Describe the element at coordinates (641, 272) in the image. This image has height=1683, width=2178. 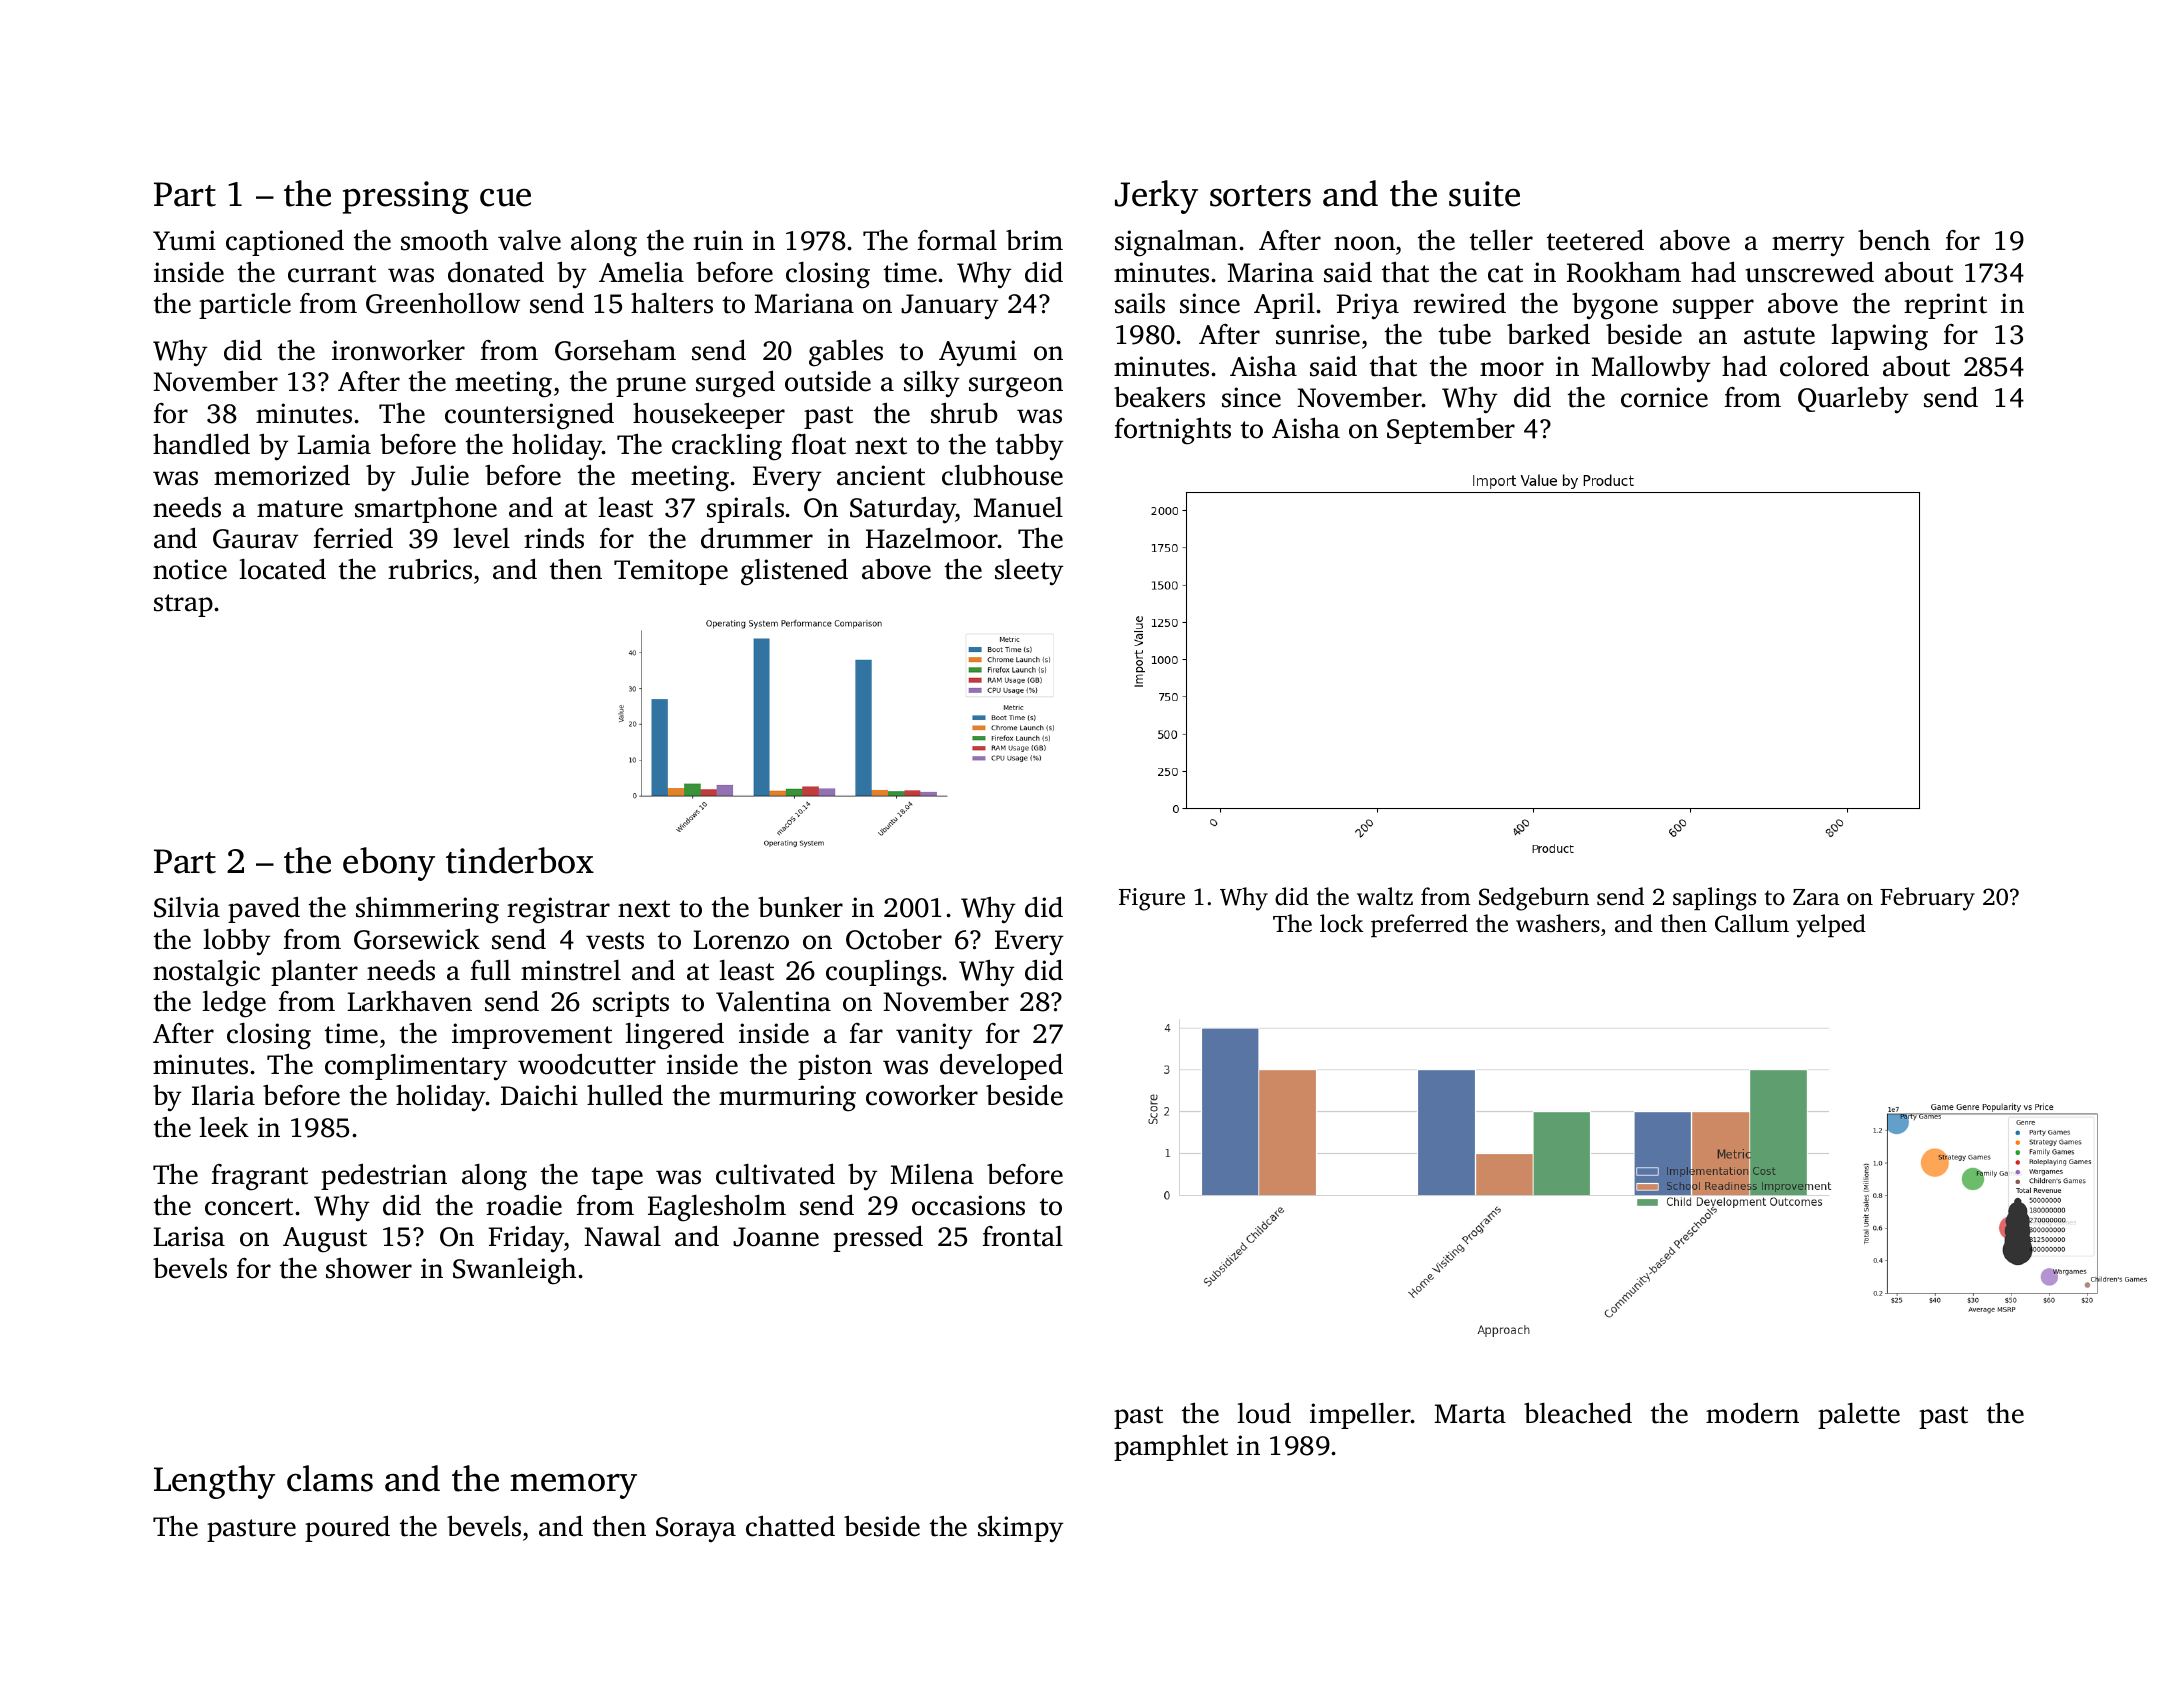
I see `Amelia` at that location.
